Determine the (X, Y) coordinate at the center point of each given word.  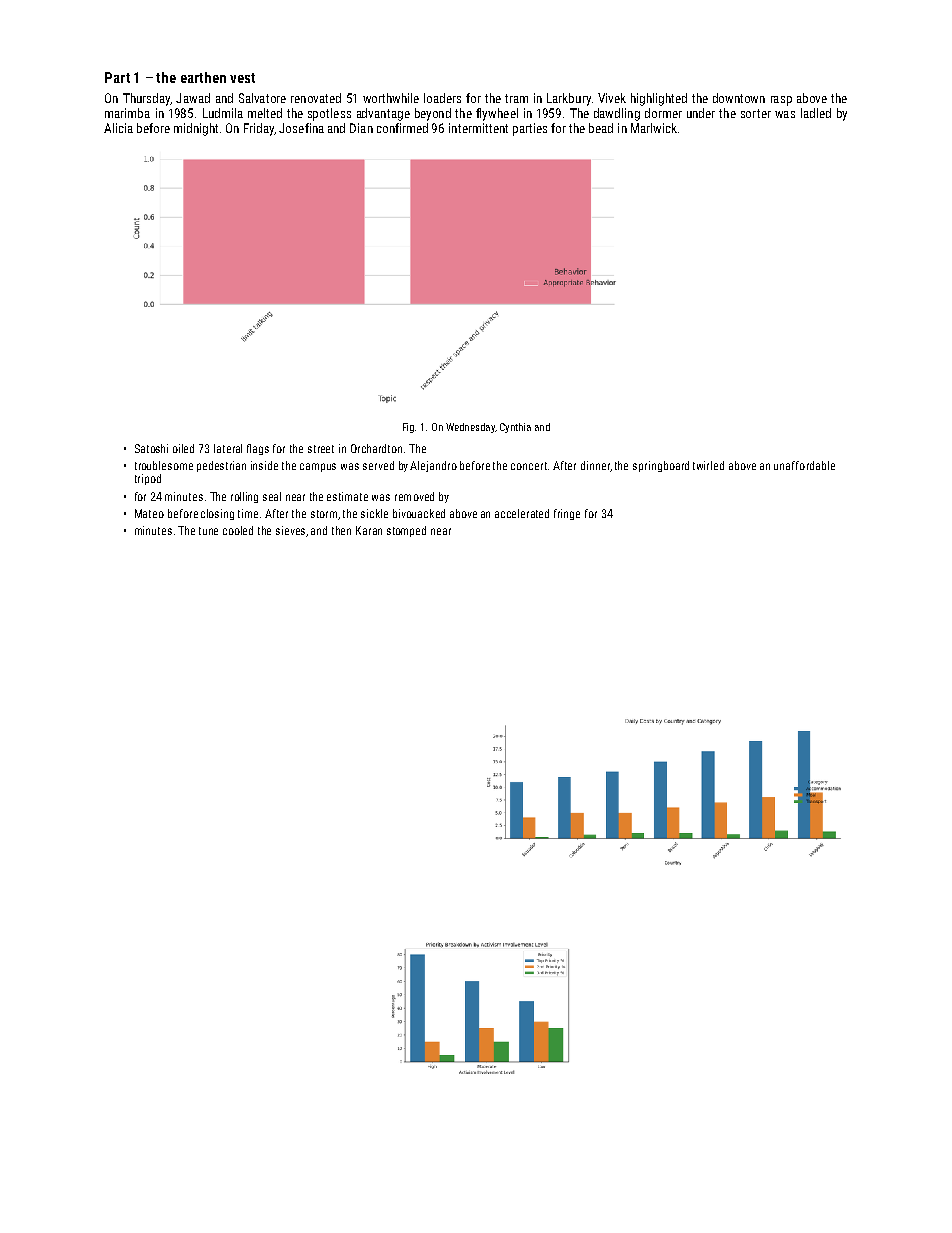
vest (242, 78)
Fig (408, 428)
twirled (708, 465)
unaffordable (804, 465)
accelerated (522, 513)
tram (516, 98)
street (321, 449)
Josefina (301, 128)
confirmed (402, 128)
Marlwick (654, 128)
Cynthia (515, 428)
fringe (567, 514)
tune (208, 531)
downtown (739, 98)
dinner (595, 465)
